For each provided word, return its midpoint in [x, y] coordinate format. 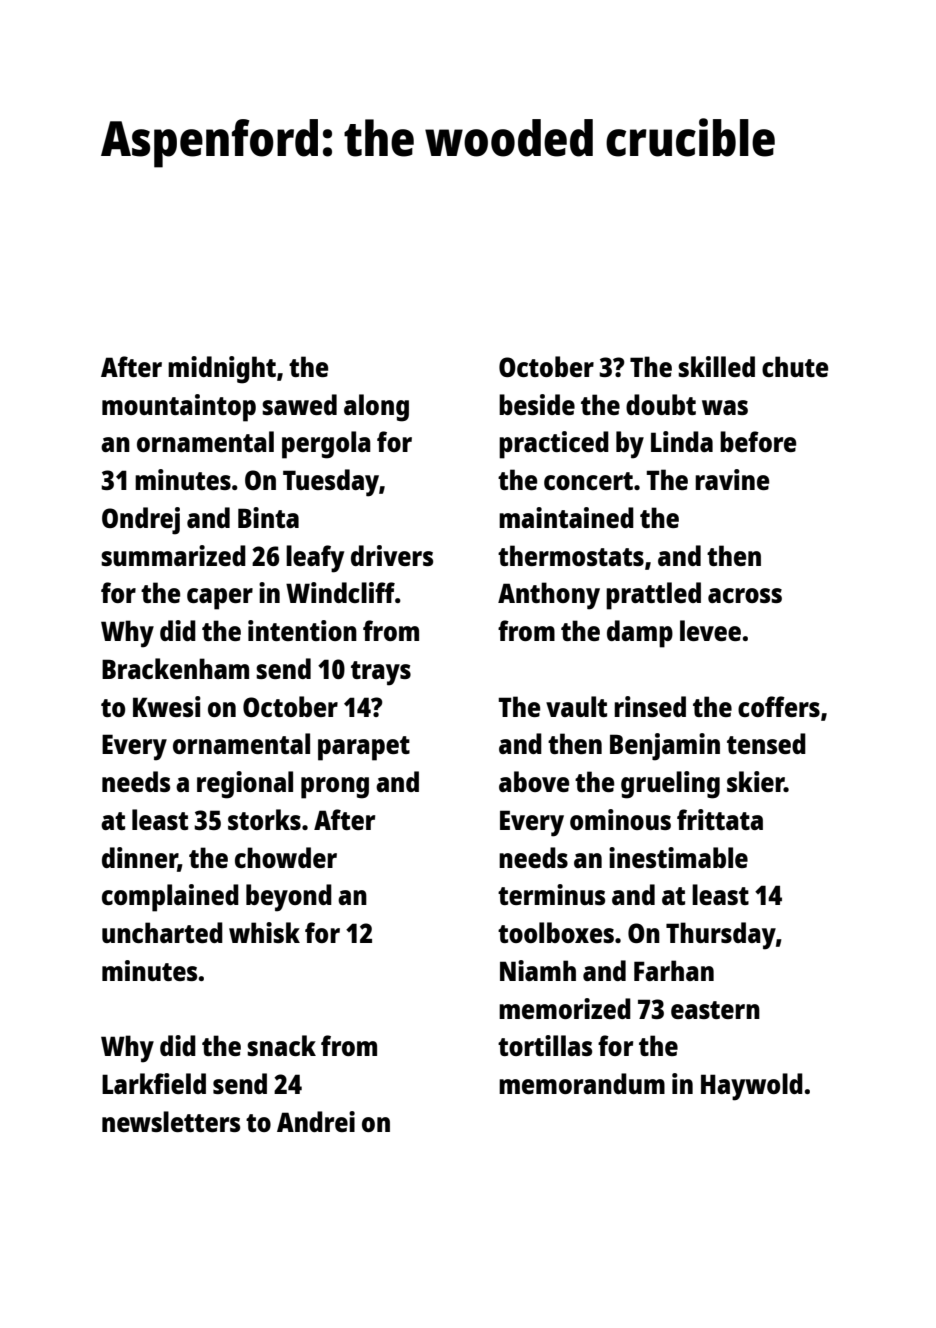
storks [264, 819]
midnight [222, 370]
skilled [716, 366]
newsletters [171, 1121]
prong [335, 788]
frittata [720, 819]
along [376, 408]
